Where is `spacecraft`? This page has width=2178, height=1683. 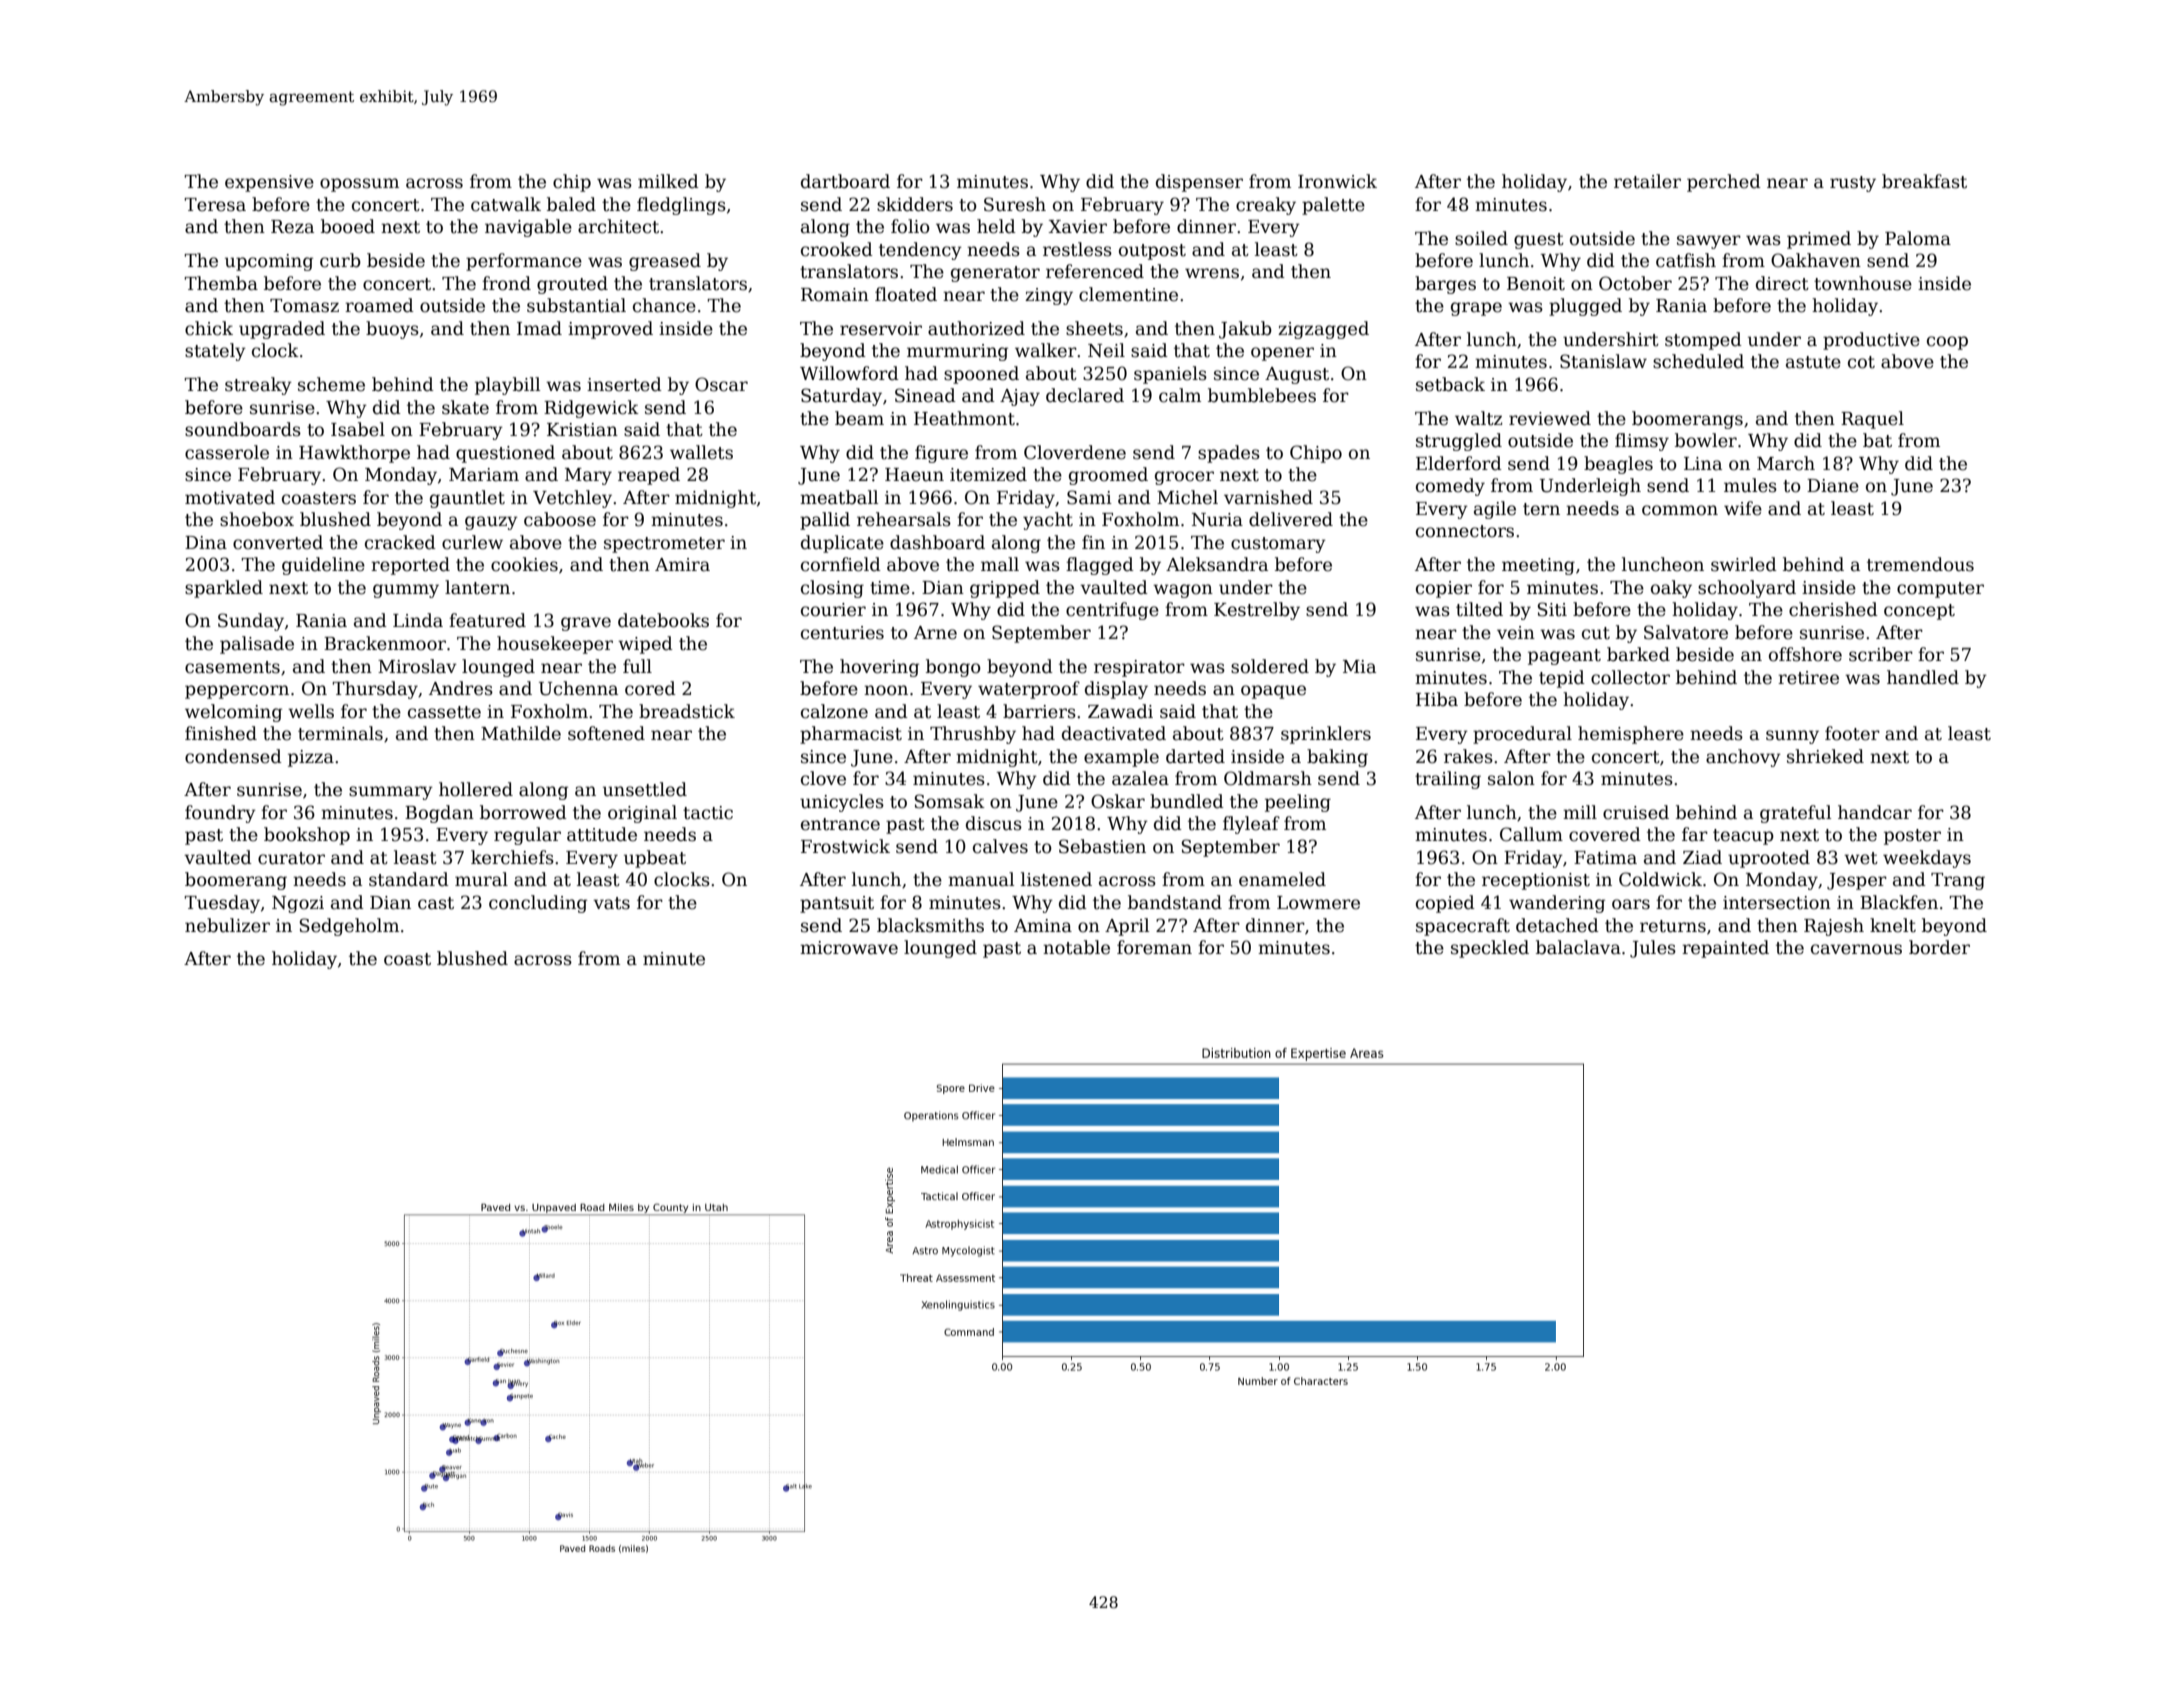 spacecraft is located at coordinates (1463, 927).
